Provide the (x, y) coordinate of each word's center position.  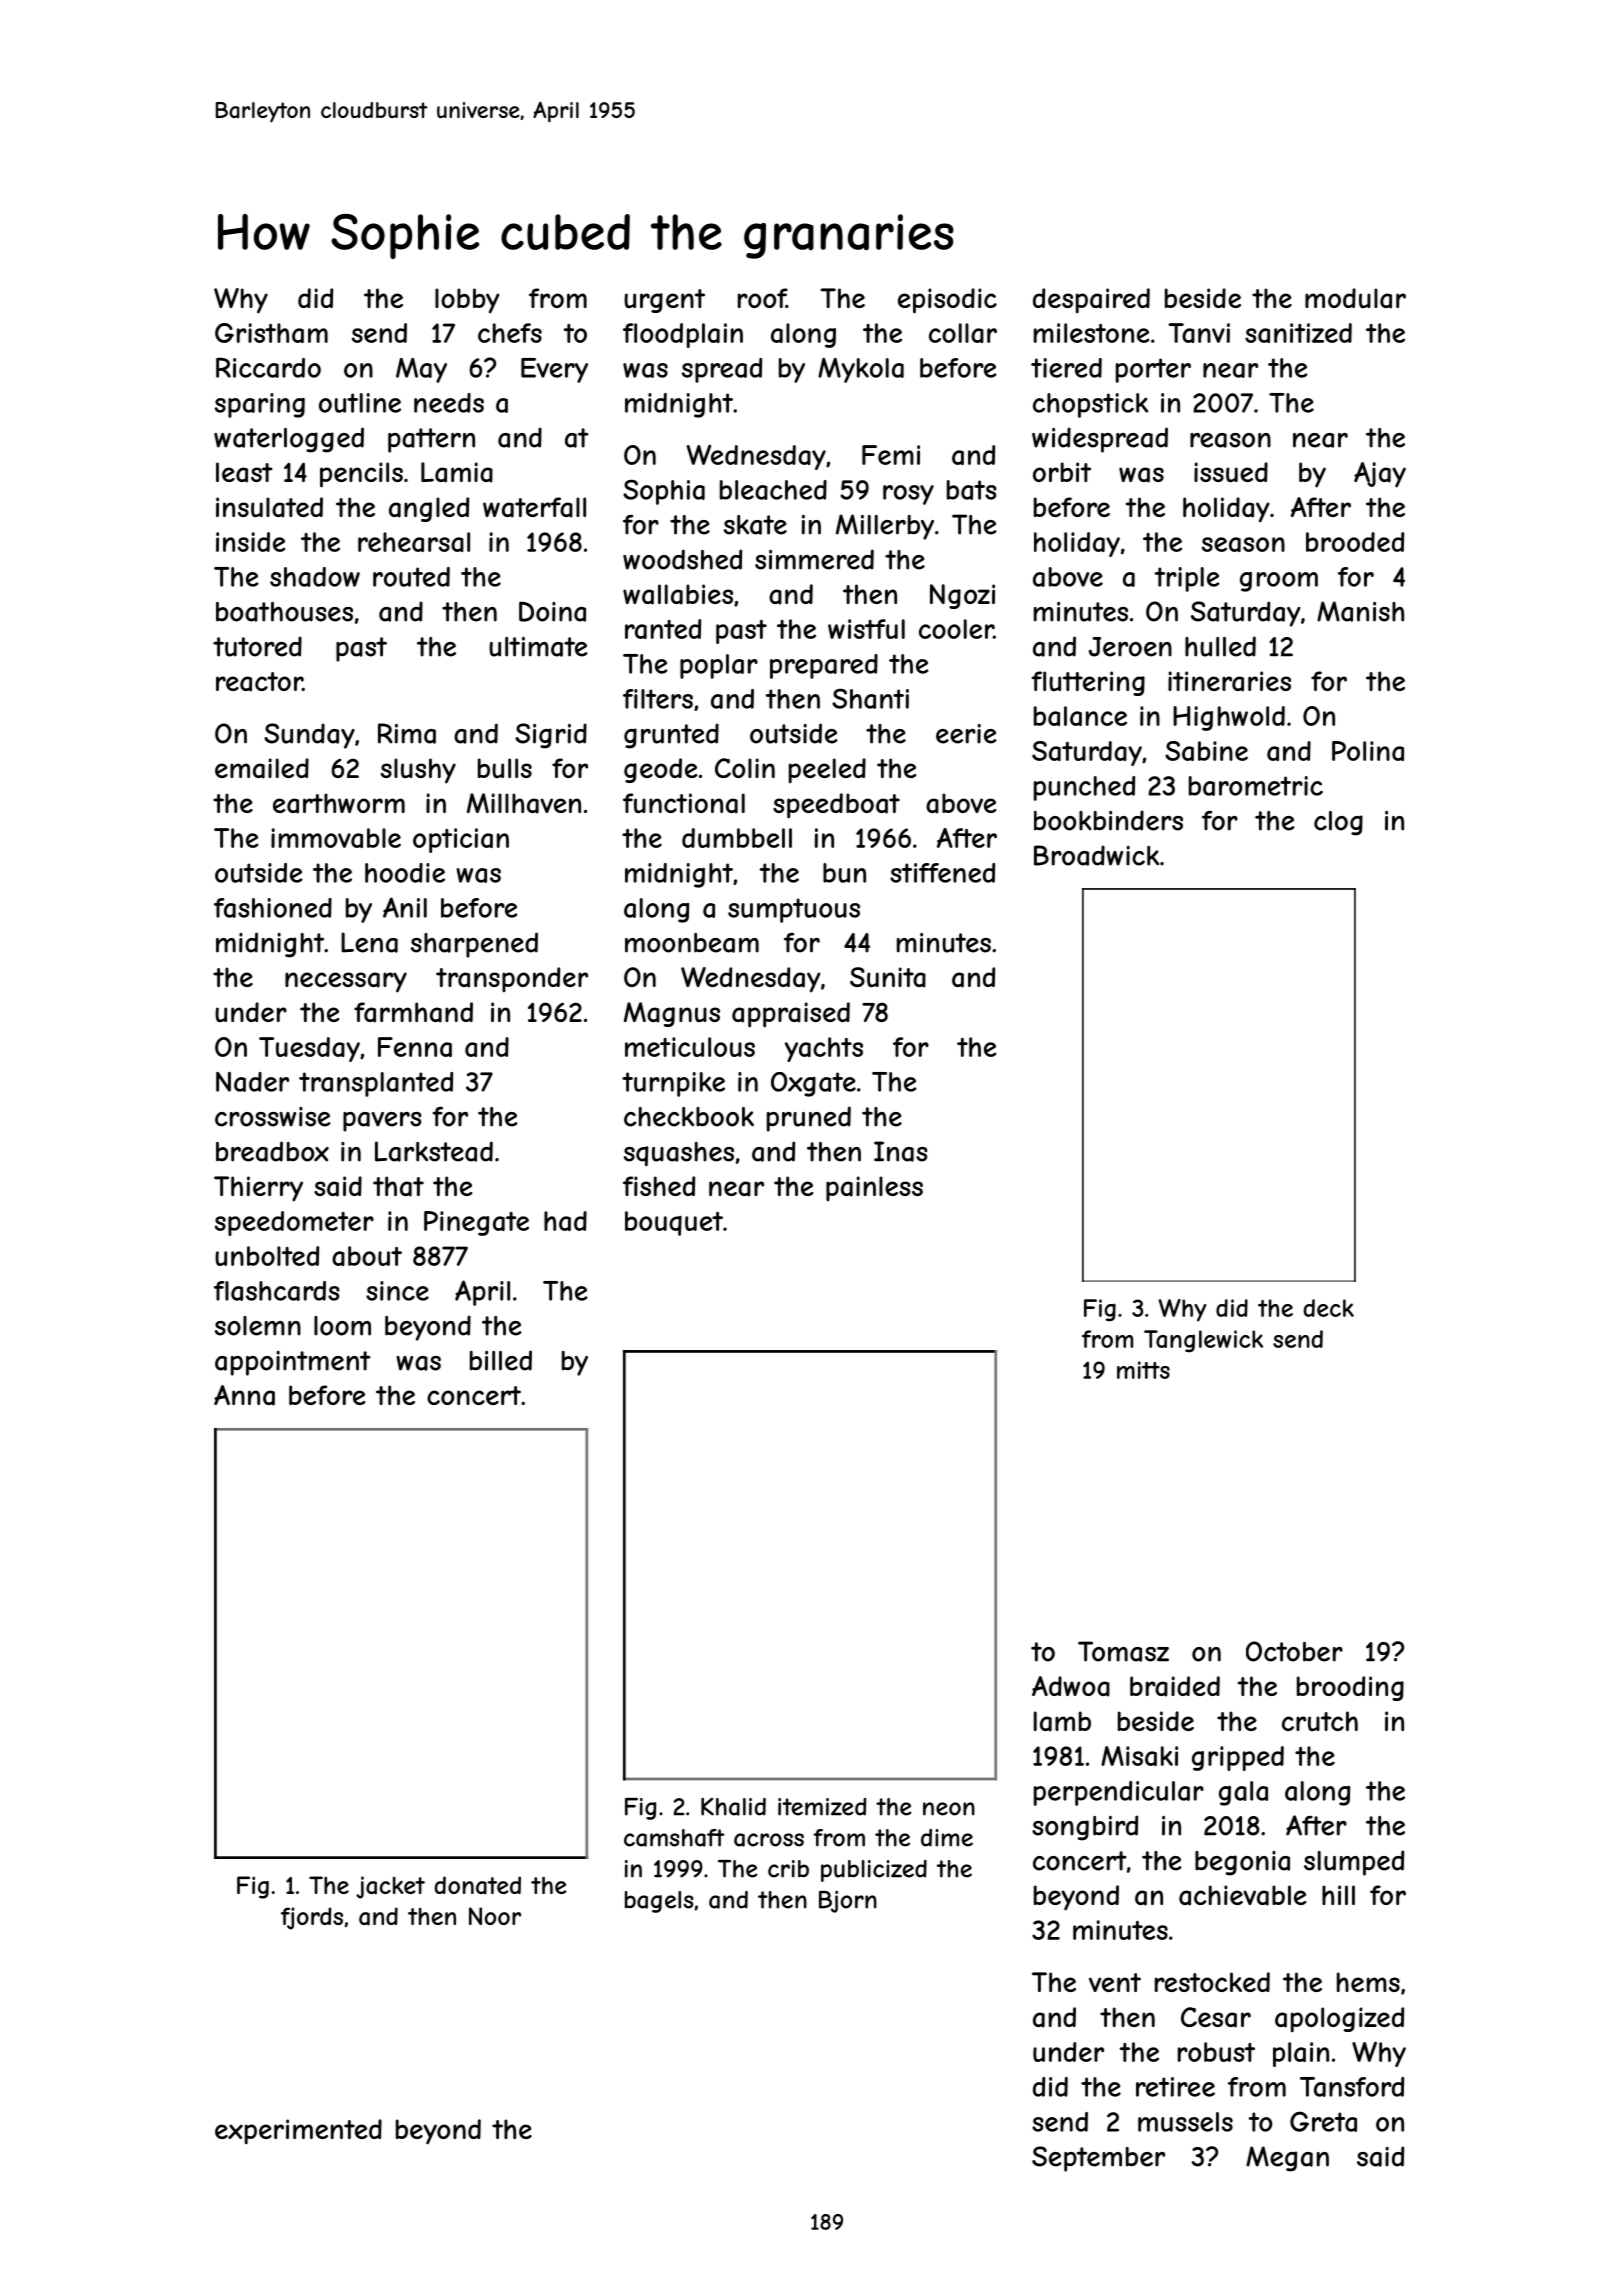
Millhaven (524, 803)
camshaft (674, 1838)
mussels (1185, 2122)
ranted (663, 629)
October (1294, 1651)
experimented (298, 2132)
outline (360, 403)
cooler (956, 629)
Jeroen (1130, 647)
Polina (1368, 751)
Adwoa (1071, 1686)
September (1098, 2159)
